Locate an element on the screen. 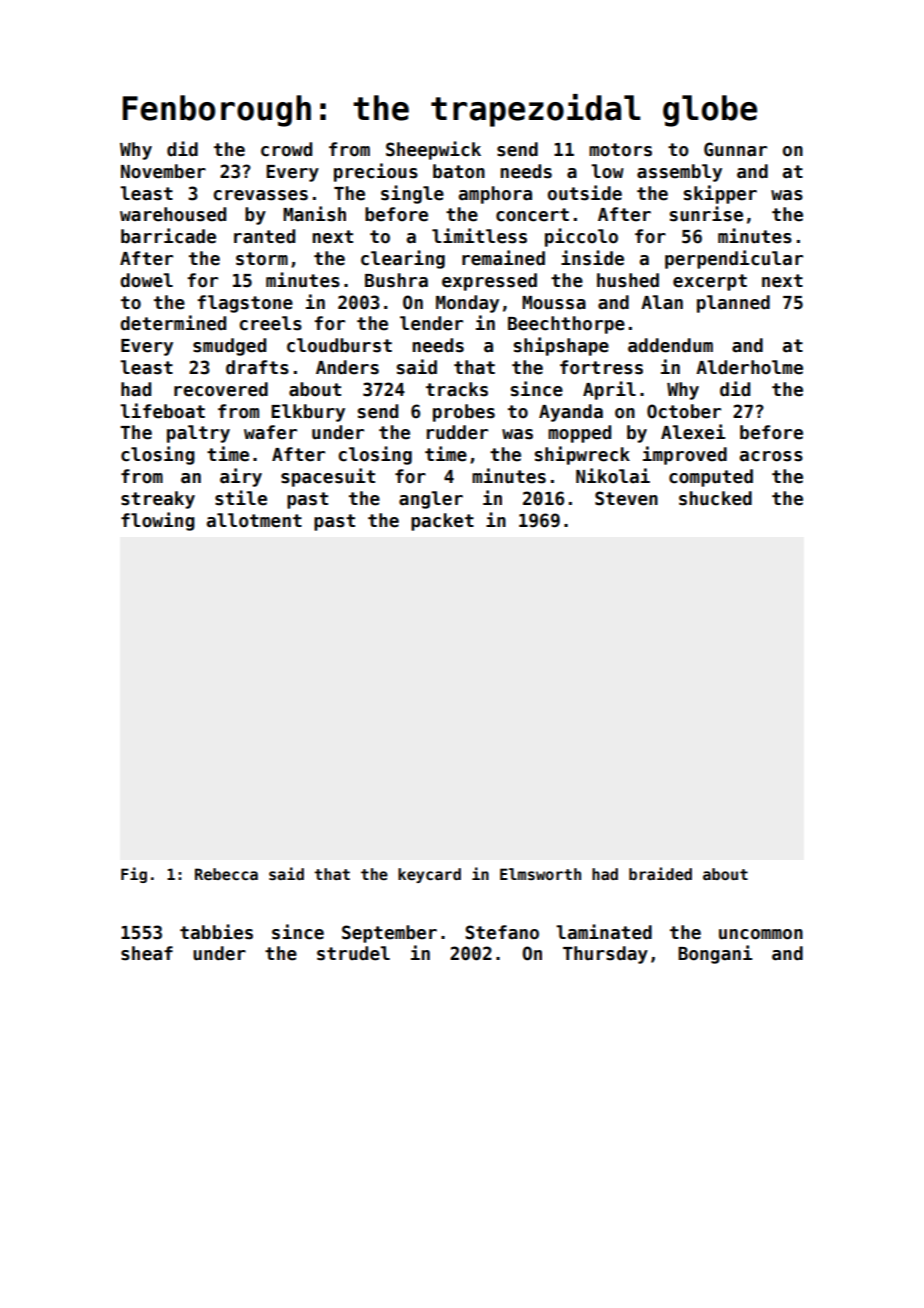 This screenshot has width=924, height=1308. Fig is located at coordinates (134, 875).
